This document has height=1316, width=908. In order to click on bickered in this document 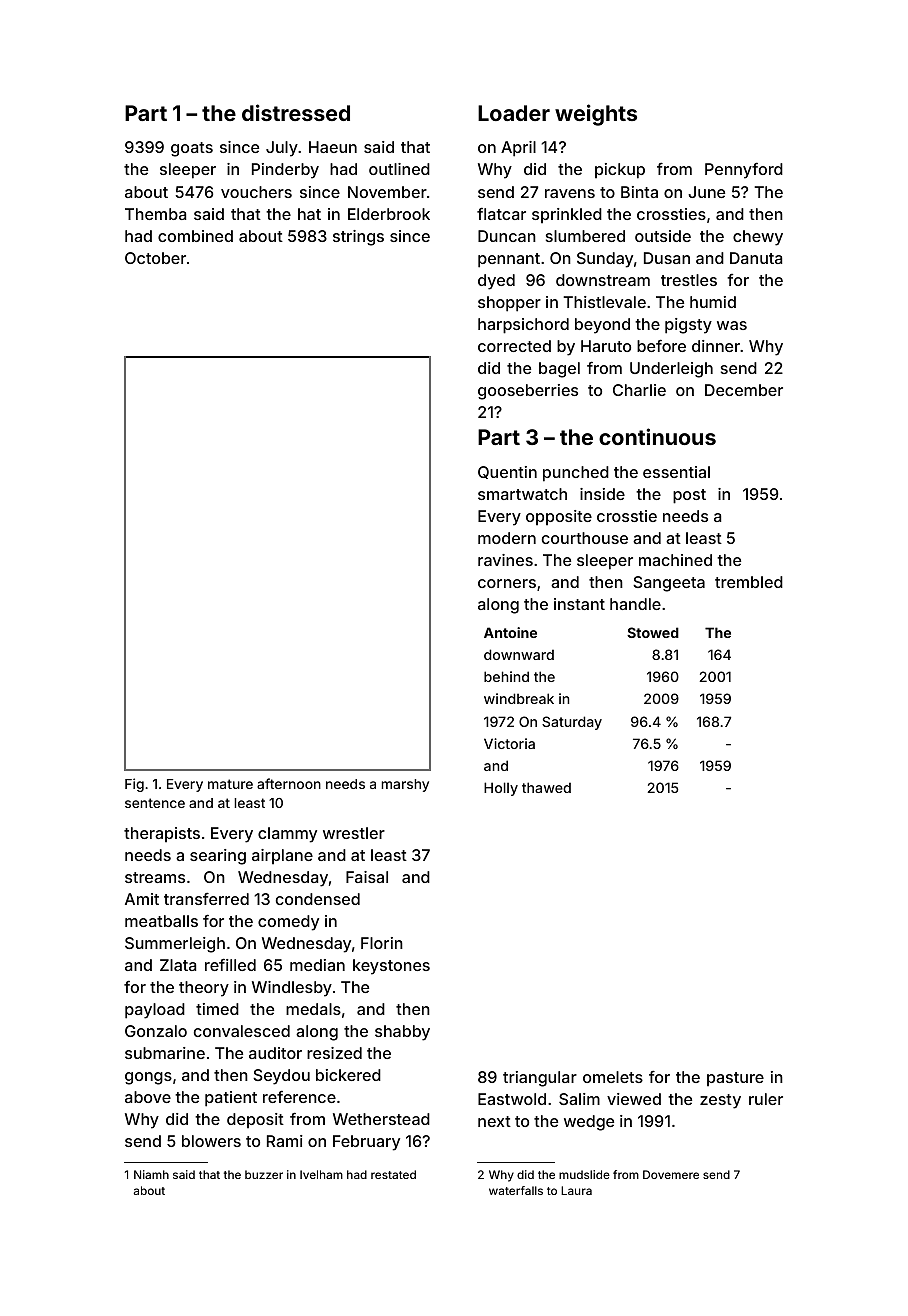, I will do `click(348, 1075)`.
